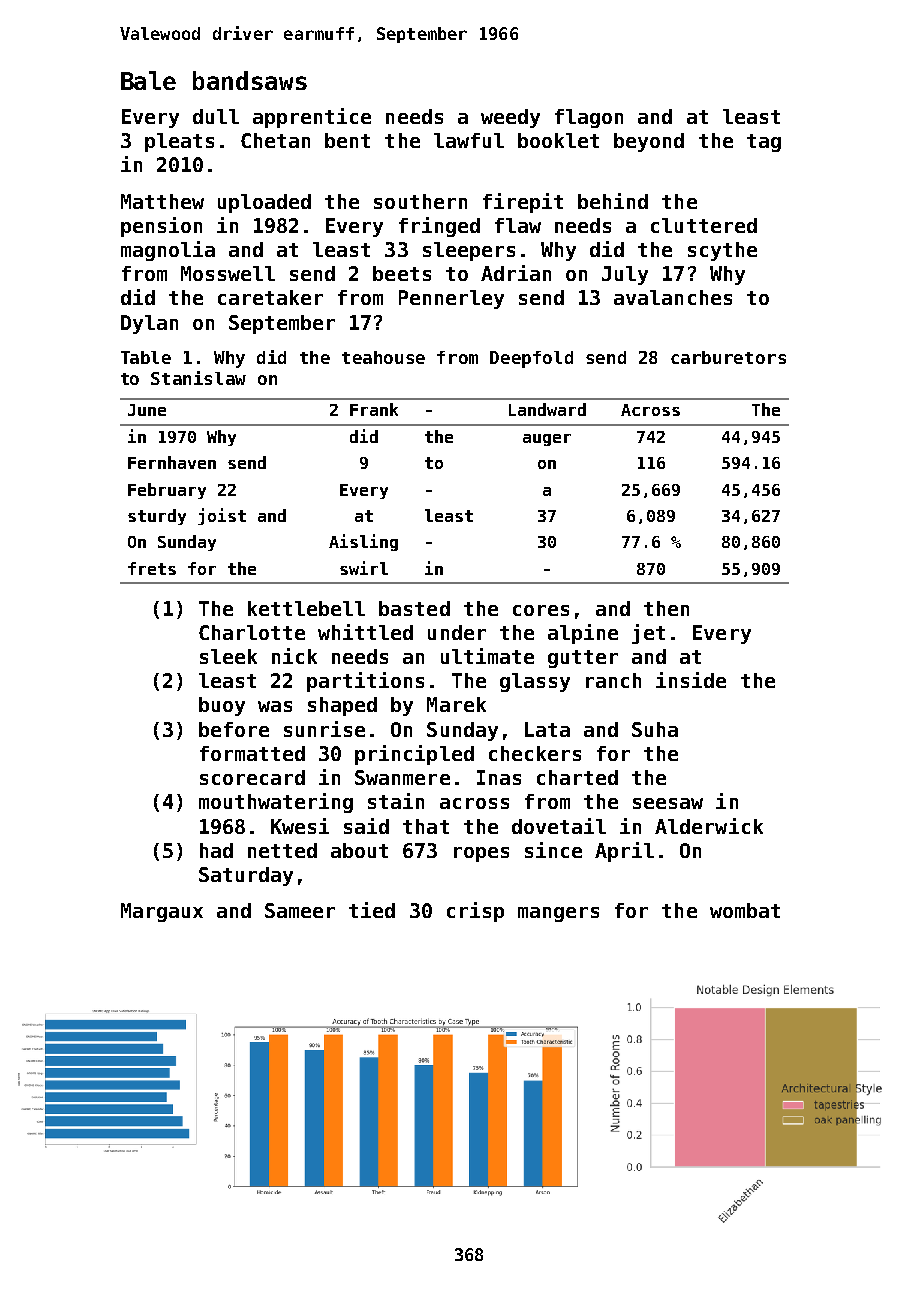  What do you see at coordinates (152, 568) in the page?
I see `frets` at bounding box center [152, 568].
